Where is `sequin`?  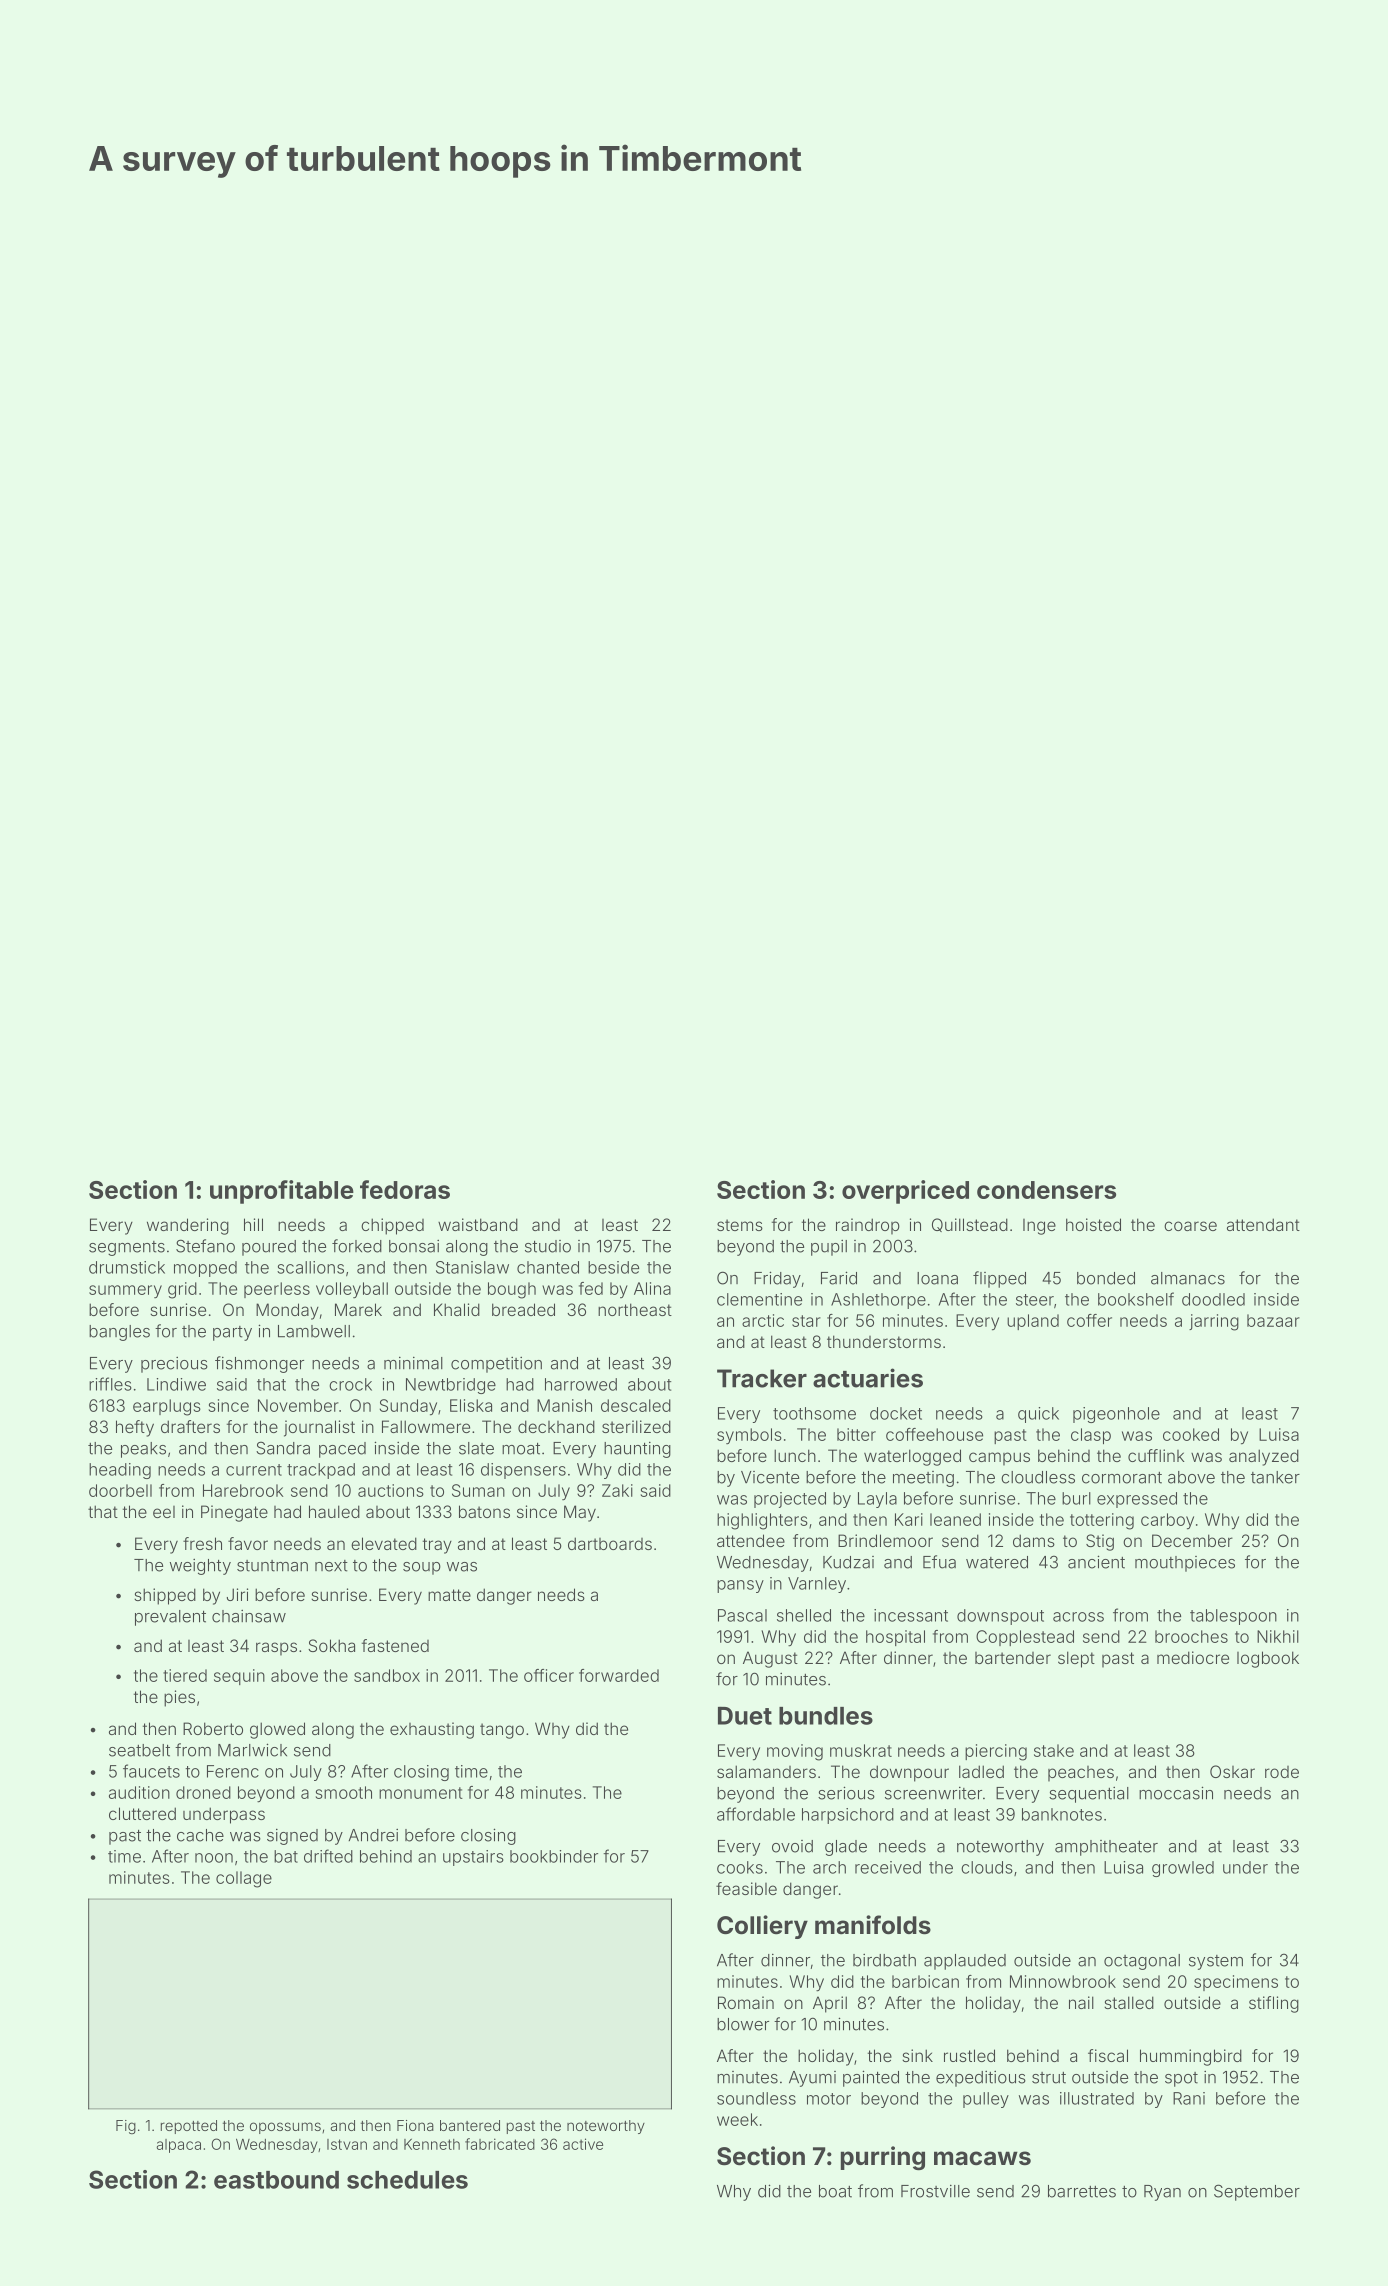 sequin is located at coordinates (239, 1677).
